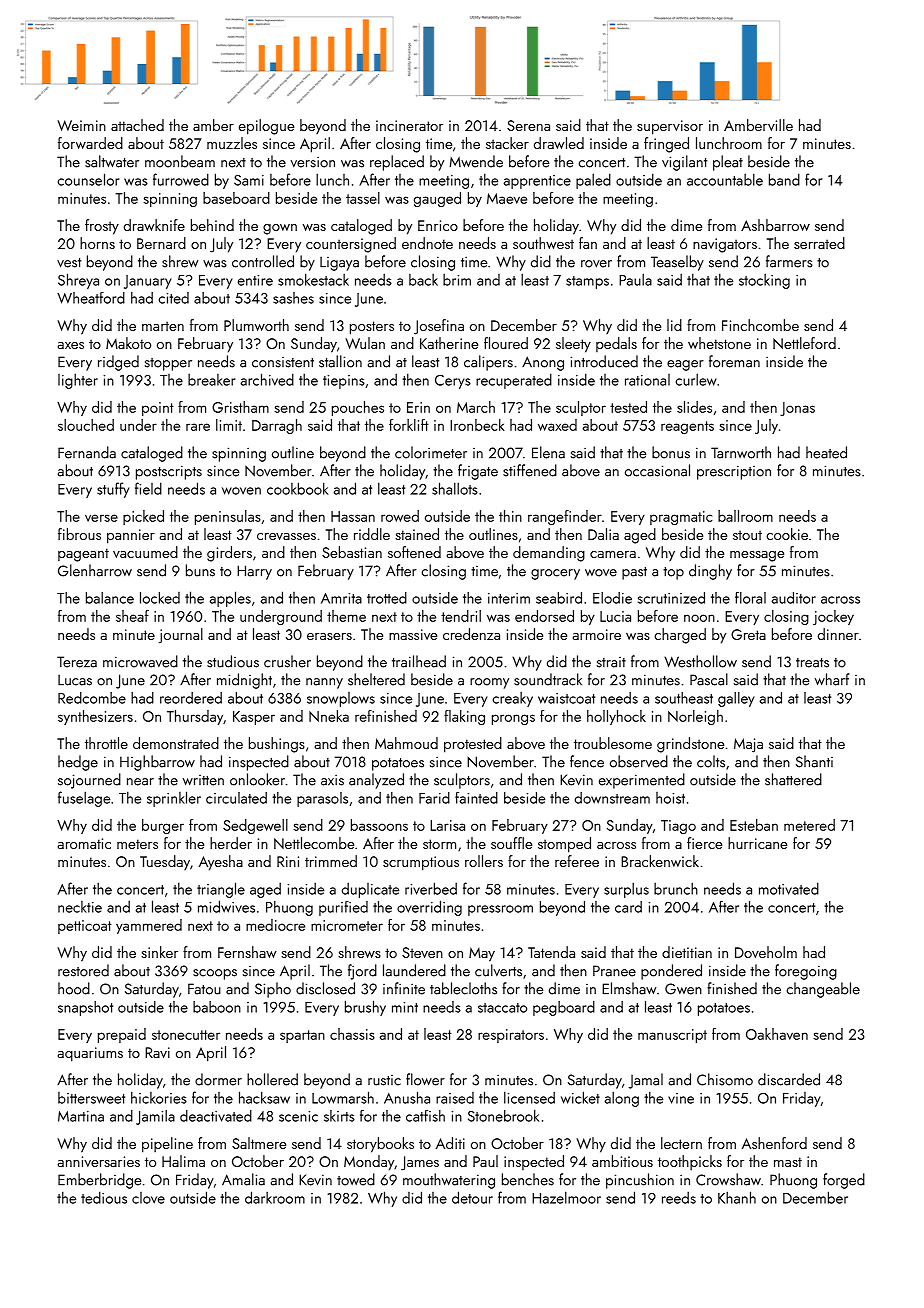 This screenshot has width=924, height=1308. What do you see at coordinates (671, 452) in the screenshot?
I see `bonus` at bounding box center [671, 452].
